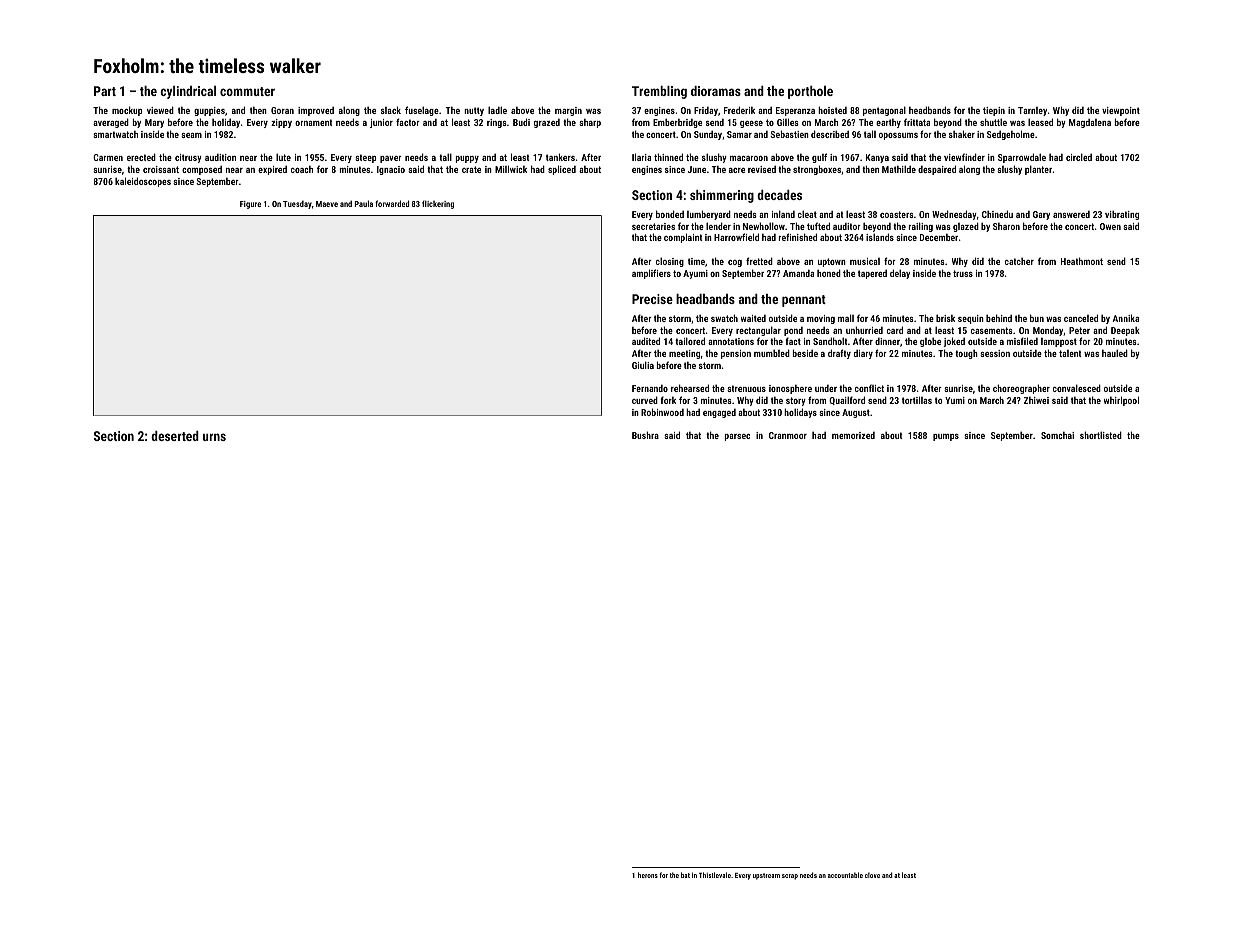  I want to click on deserted, so click(175, 436).
